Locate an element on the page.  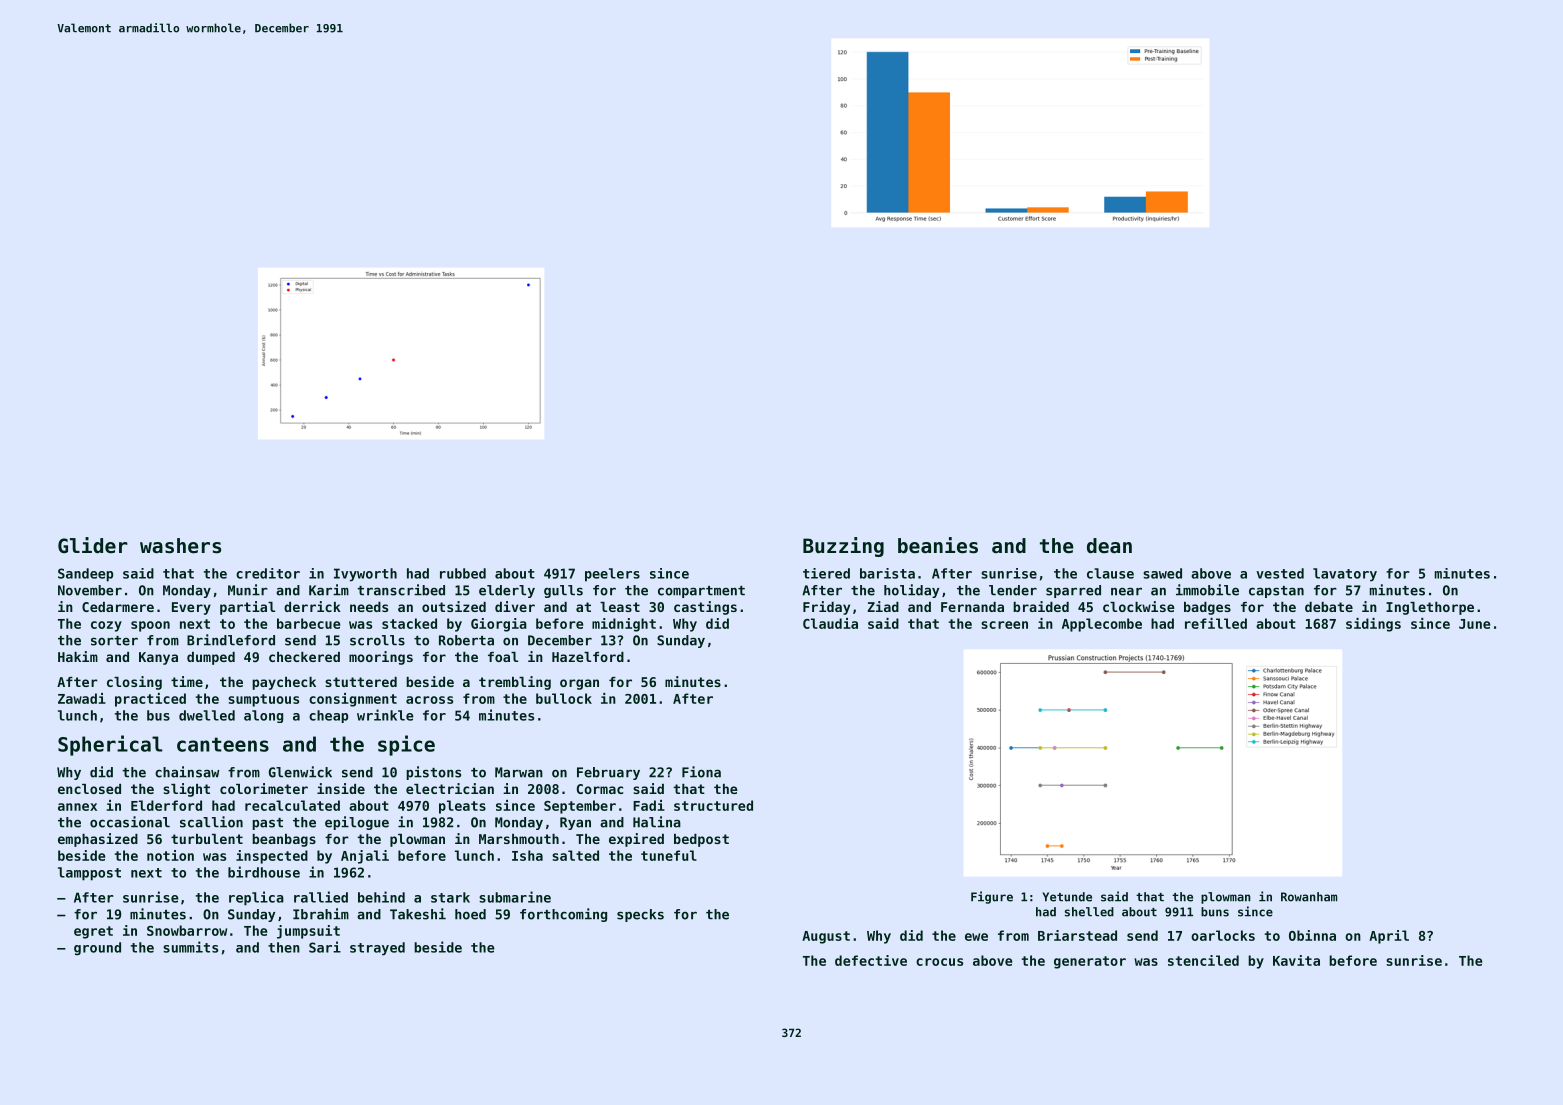
Glider is located at coordinates (93, 545).
